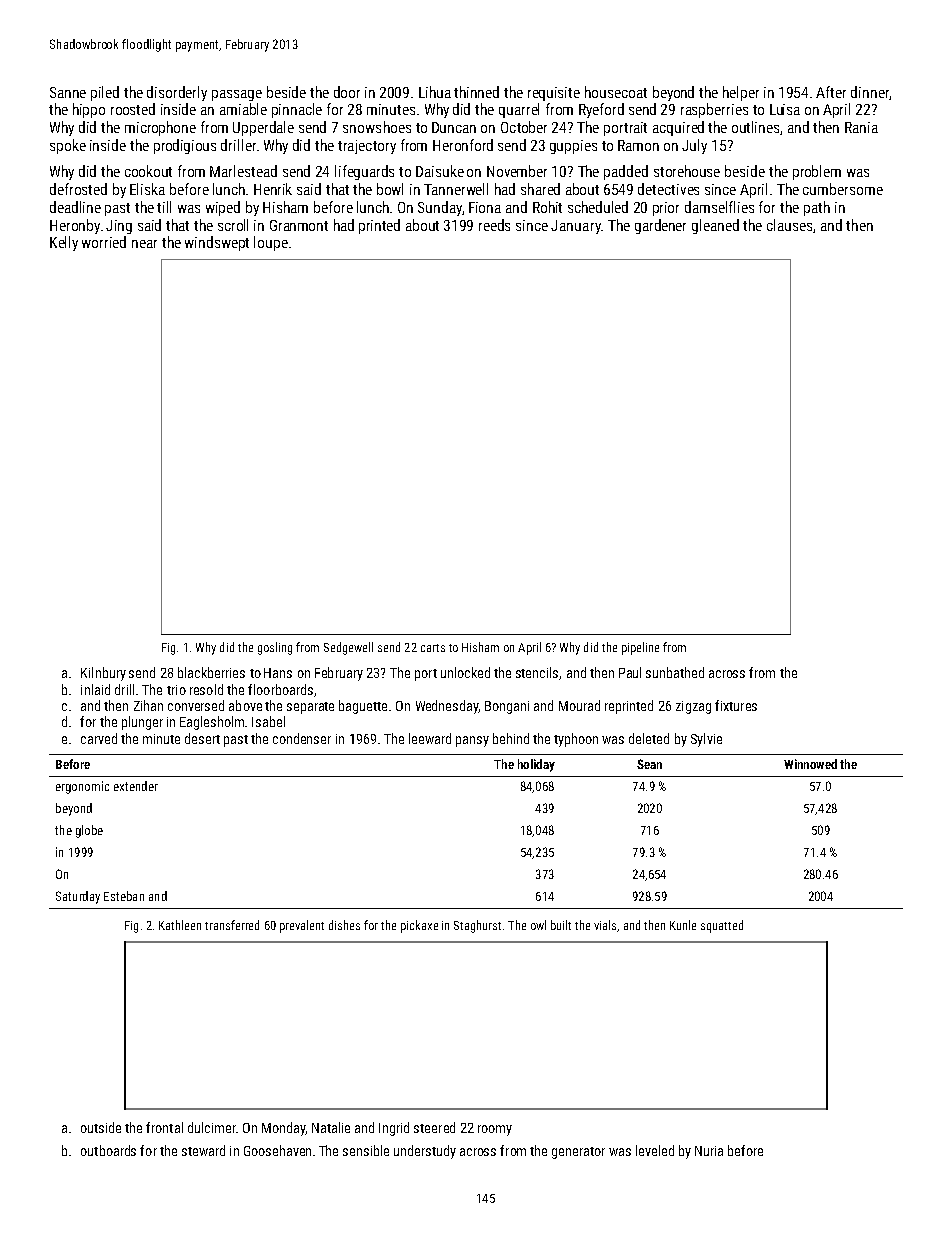 This screenshot has width=952, height=1233. Describe the element at coordinates (101, 1127) in the screenshot. I see `outside` at that location.
